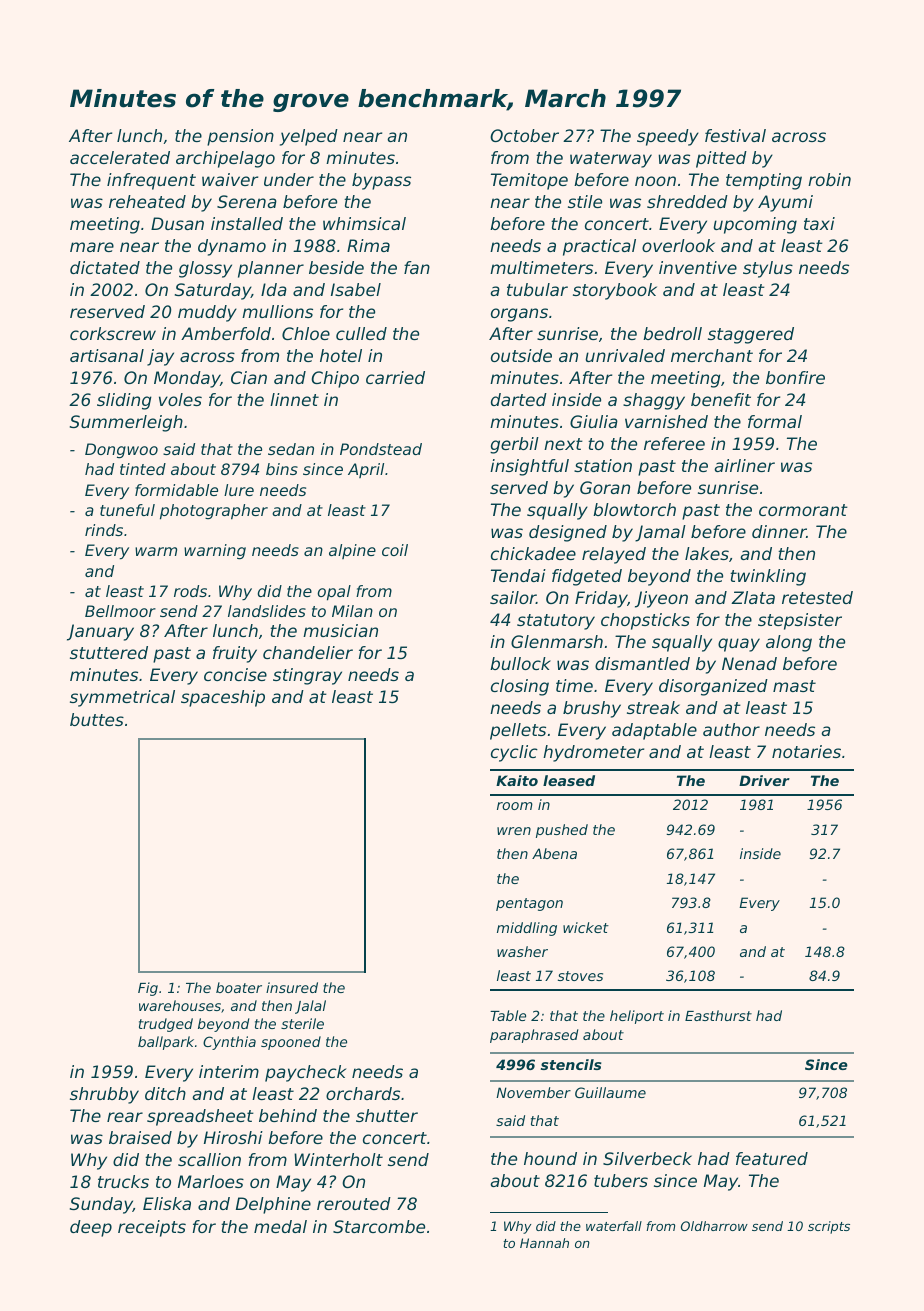 The image size is (924, 1311). Describe the element at coordinates (126, 423) in the page. I see `Summerleigh` at that location.
